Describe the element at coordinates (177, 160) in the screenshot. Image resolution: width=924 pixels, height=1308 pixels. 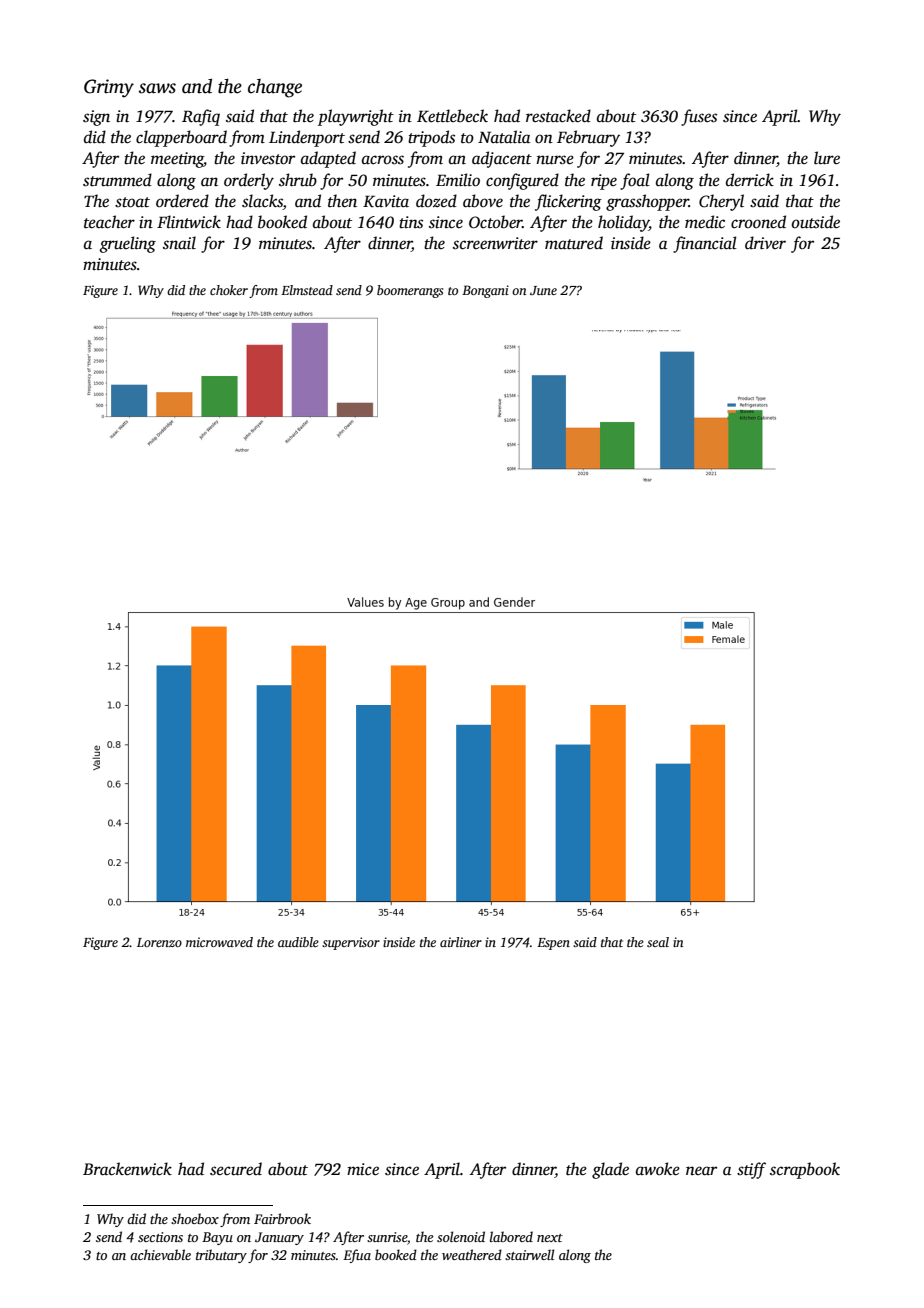
I see `meeting` at that location.
